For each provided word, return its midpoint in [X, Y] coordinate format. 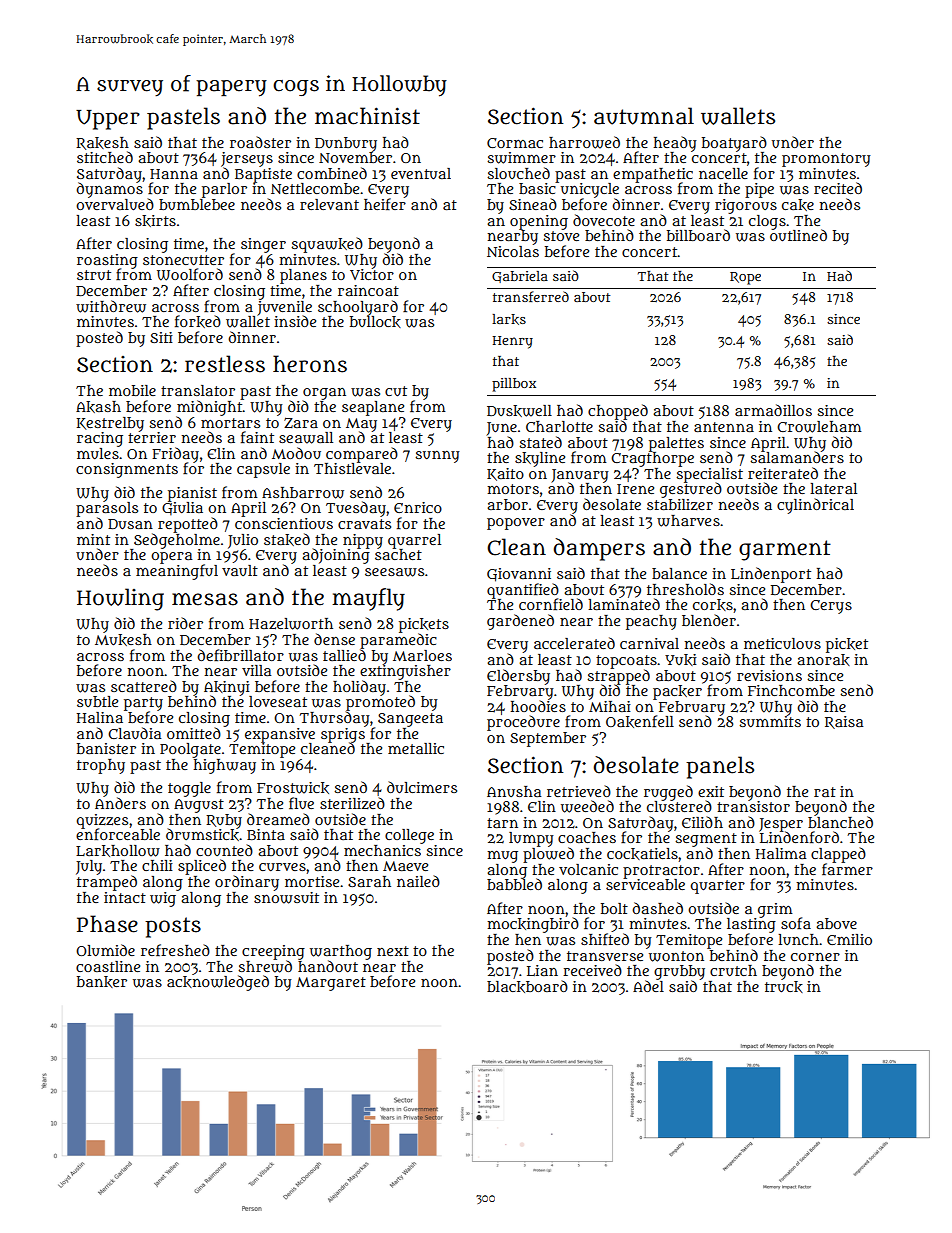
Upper [108, 120]
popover [516, 524]
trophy [101, 766]
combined [332, 173]
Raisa [844, 722]
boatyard [734, 144]
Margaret [331, 984]
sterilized [352, 803]
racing [100, 439]
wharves [688, 521]
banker [102, 982]
